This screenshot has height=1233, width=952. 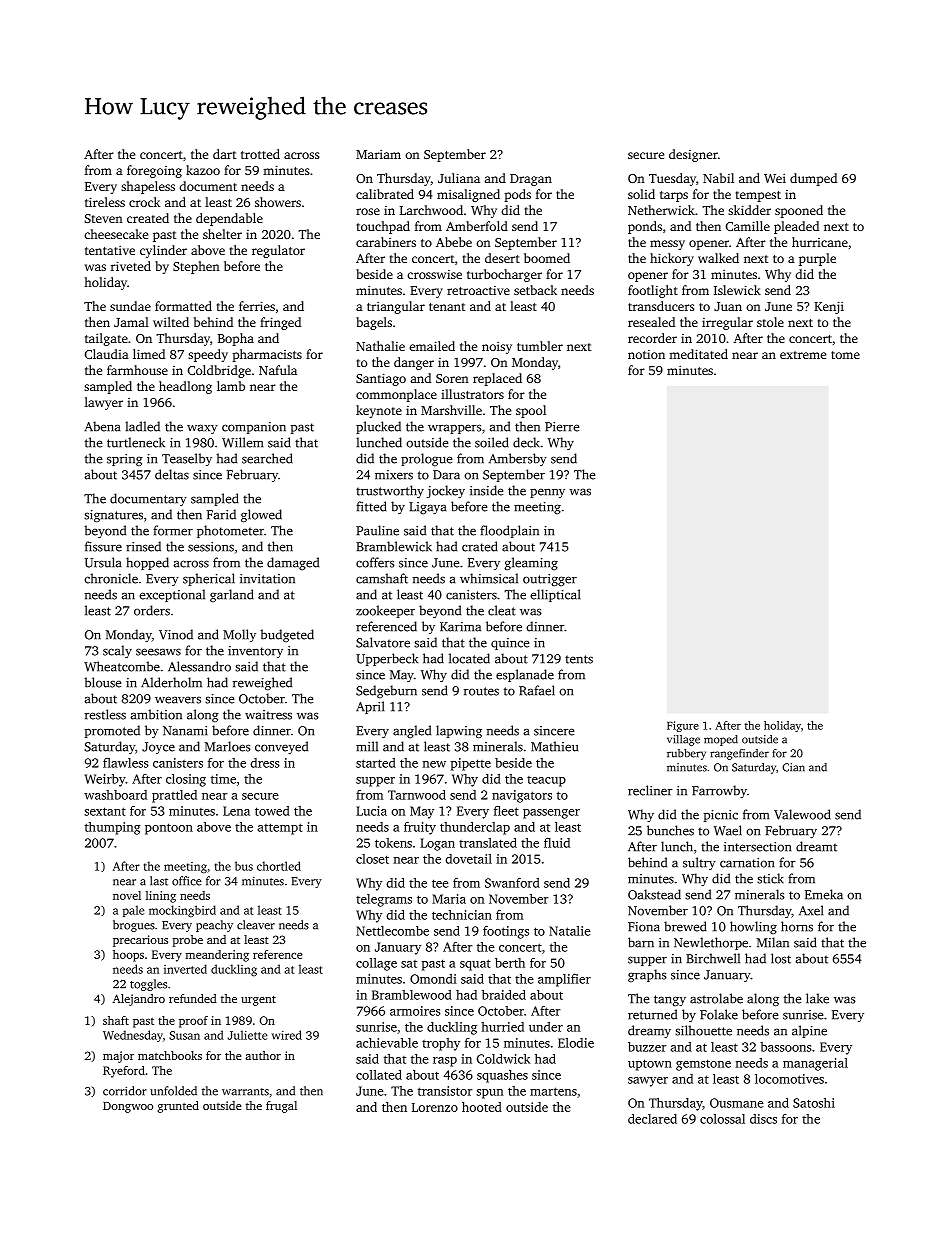 I want to click on designer, so click(x=693, y=155).
